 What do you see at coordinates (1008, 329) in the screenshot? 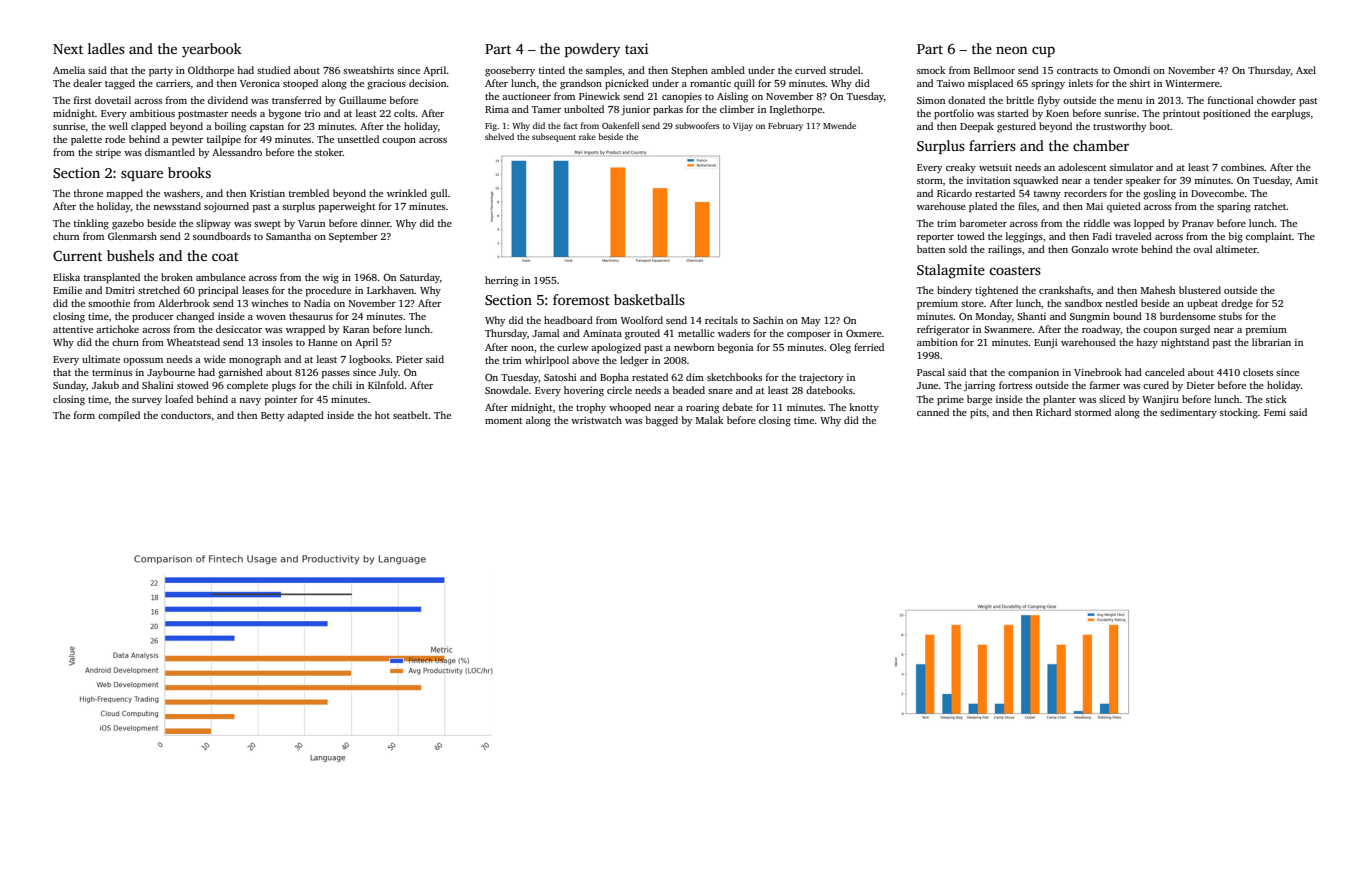
I see `Swanmere` at bounding box center [1008, 329].
